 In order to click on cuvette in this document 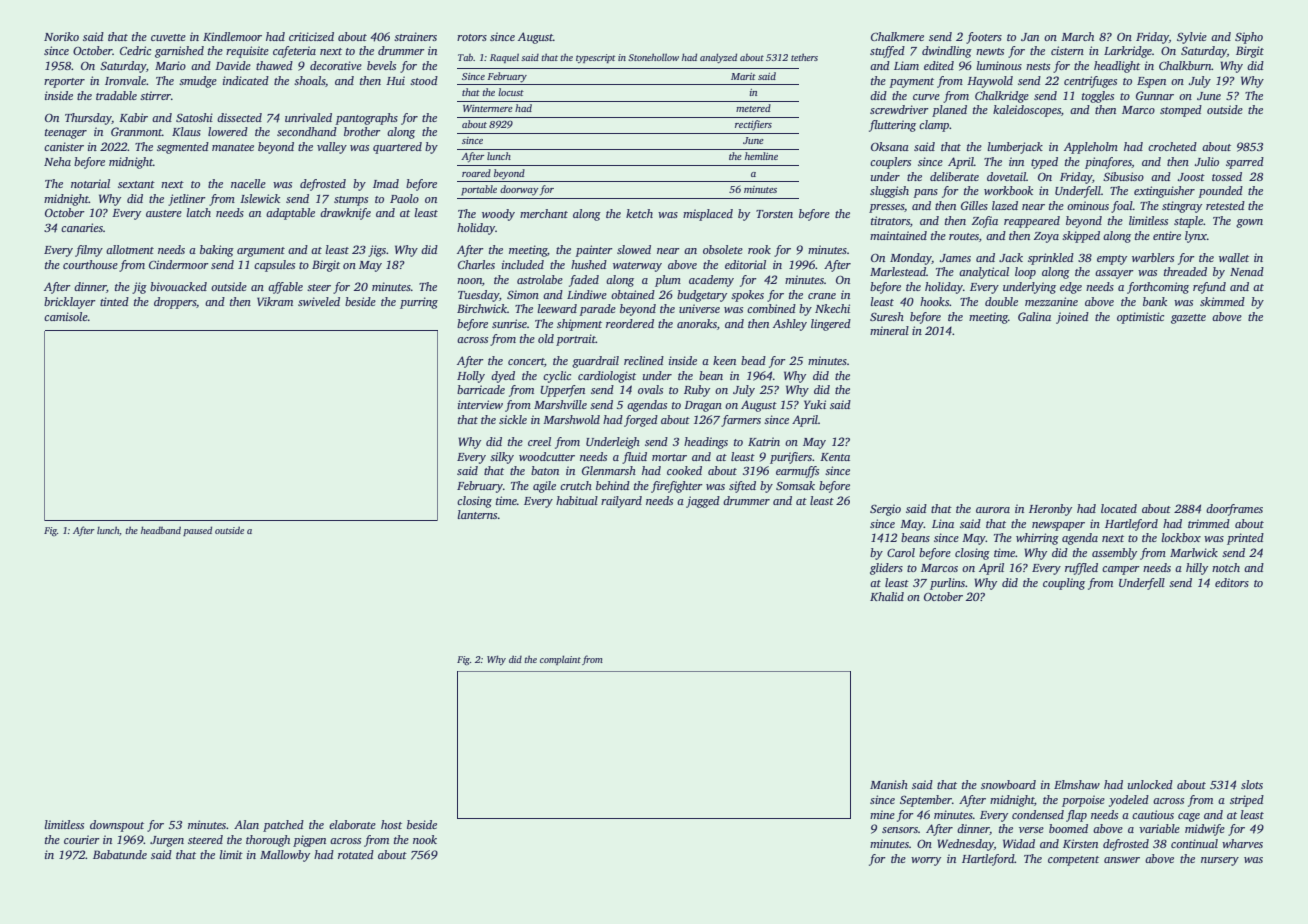, I will do `click(168, 37)`.
